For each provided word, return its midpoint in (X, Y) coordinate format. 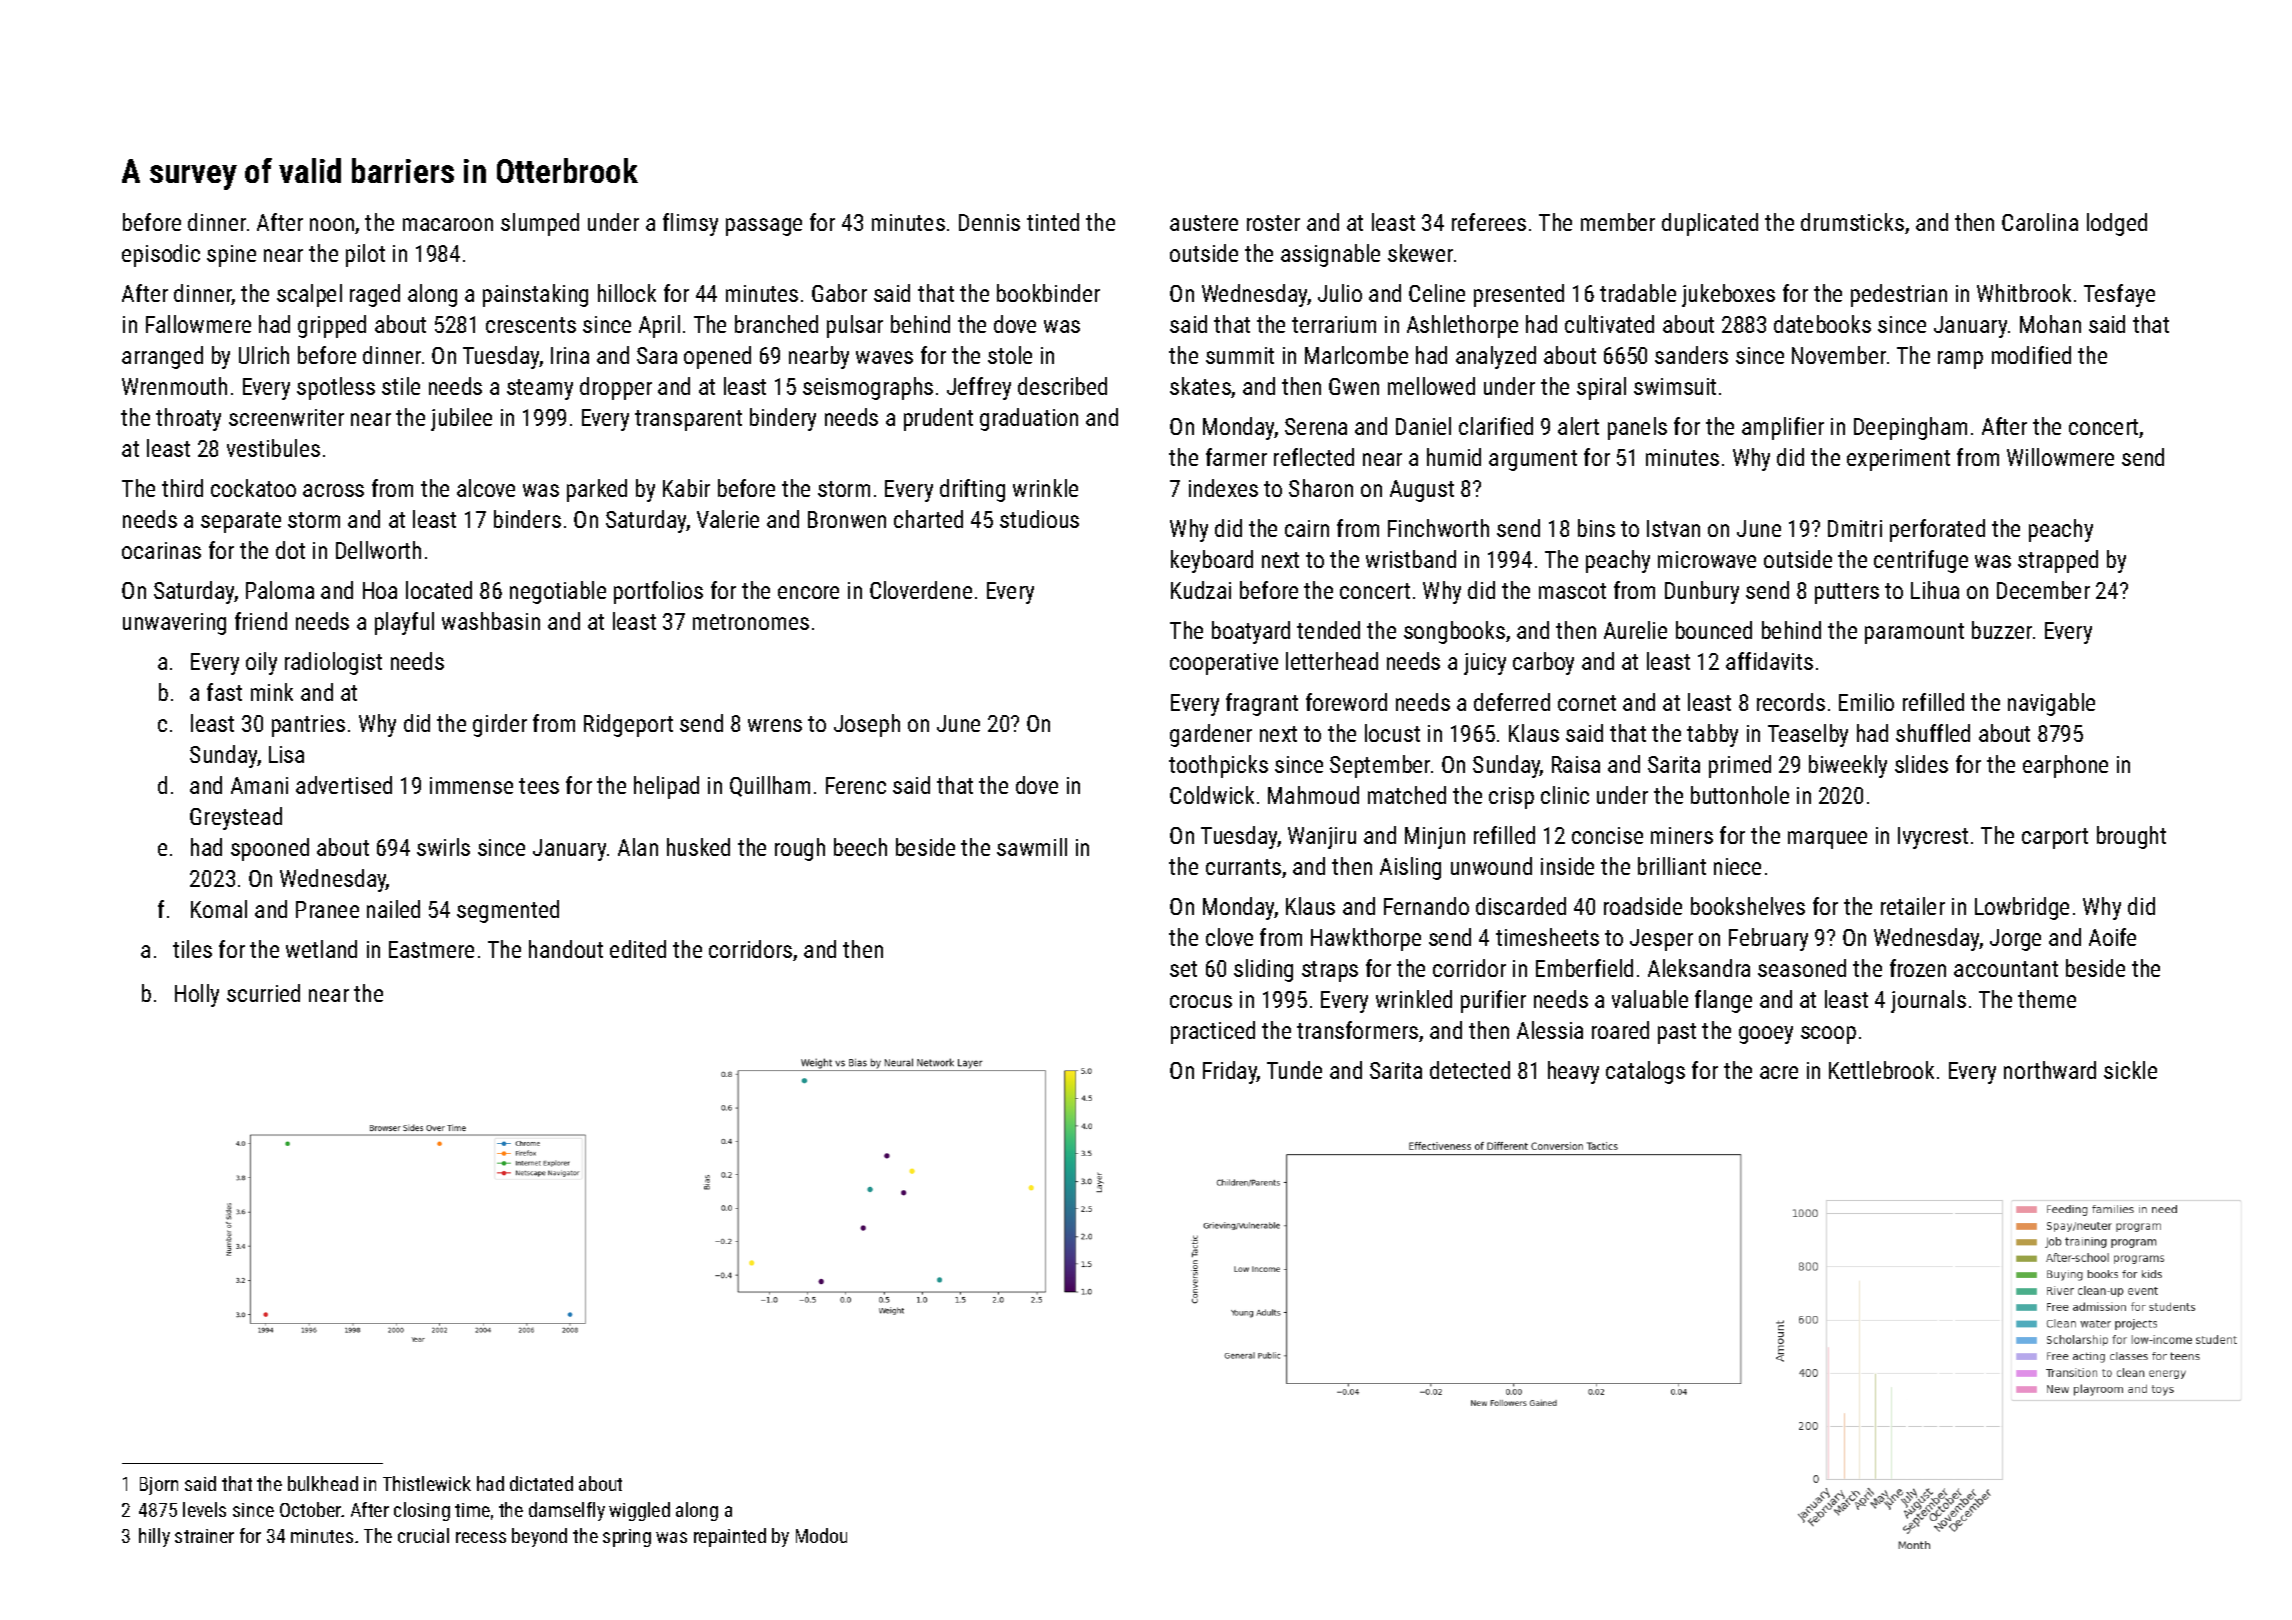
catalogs (1645, 1072)
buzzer (2002, 630)
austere (1204, 223)
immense (471, 785)
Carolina (2040, 222)
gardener (1211, 735)
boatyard (1251, 632)
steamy (540, 389)
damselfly (567, 1511)
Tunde (1294, 1070)
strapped (2058, 561)
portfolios (658, 592)
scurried (263, 993)
